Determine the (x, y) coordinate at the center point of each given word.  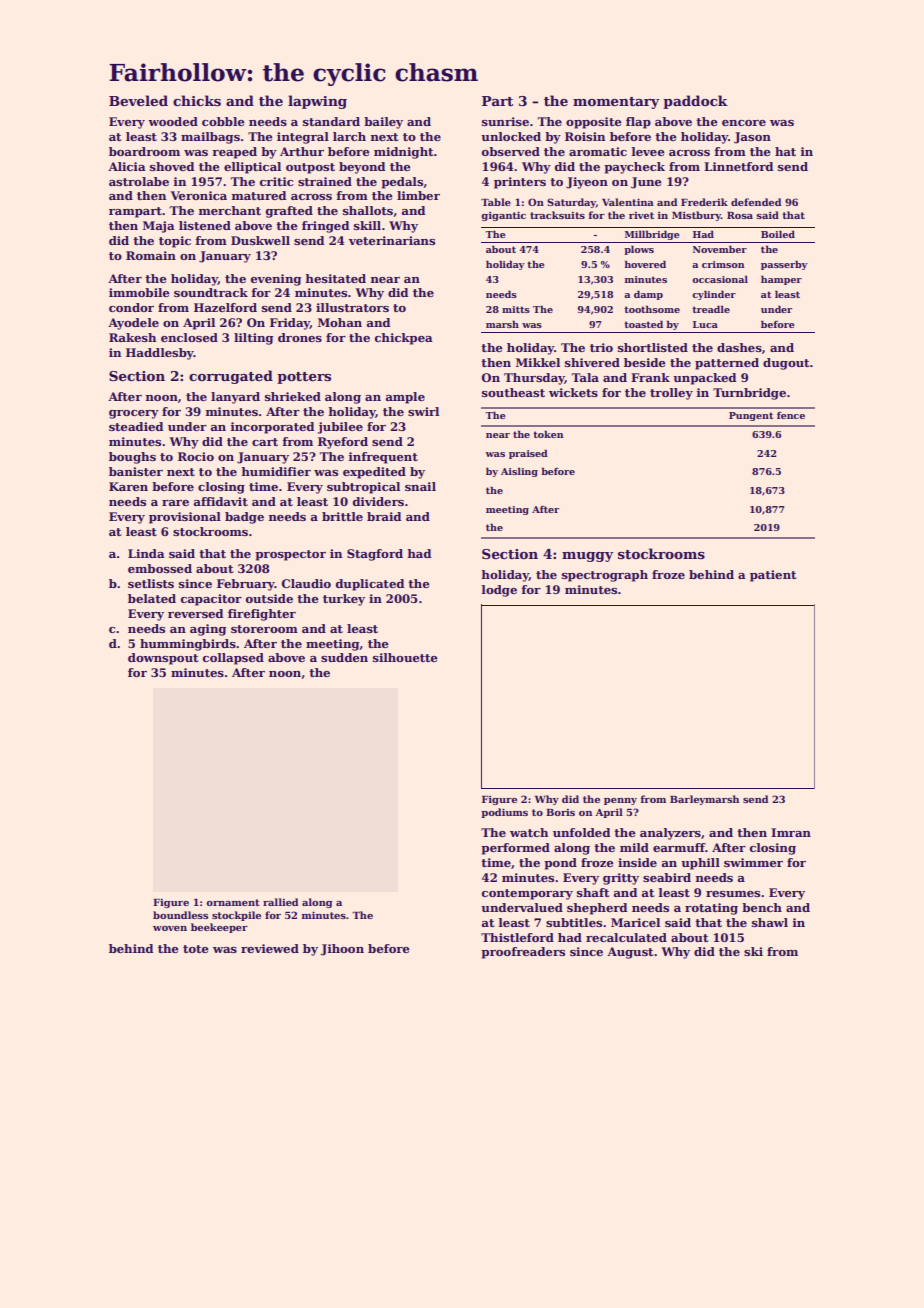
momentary (616, 103)
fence (791, 415)
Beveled (138, 100)
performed (515, 849)
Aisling (519, 472)
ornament (233, 902)
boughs (132, 458)
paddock (695, 102)
